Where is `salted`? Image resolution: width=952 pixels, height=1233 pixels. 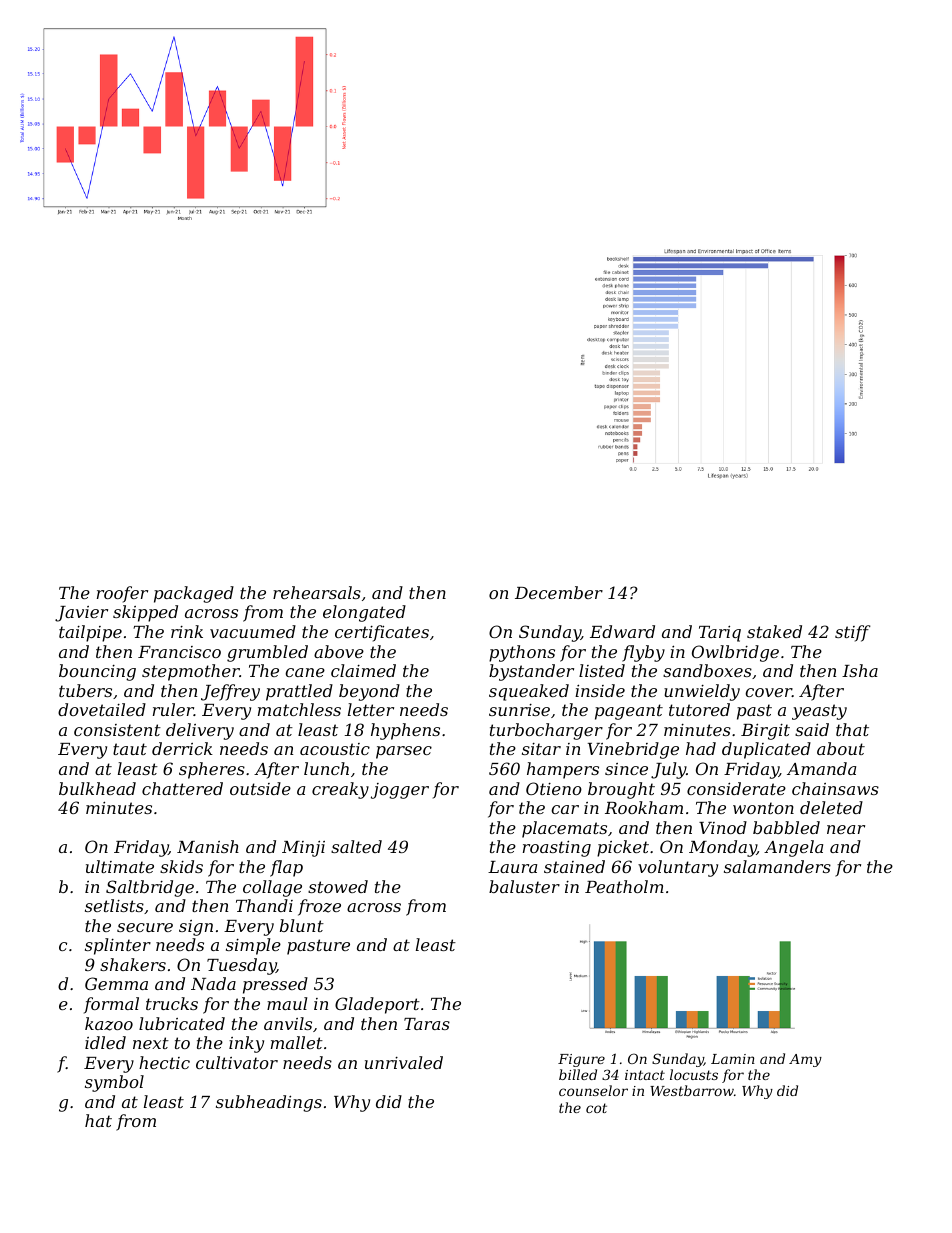
salted is located at coordinates (356, 846).
